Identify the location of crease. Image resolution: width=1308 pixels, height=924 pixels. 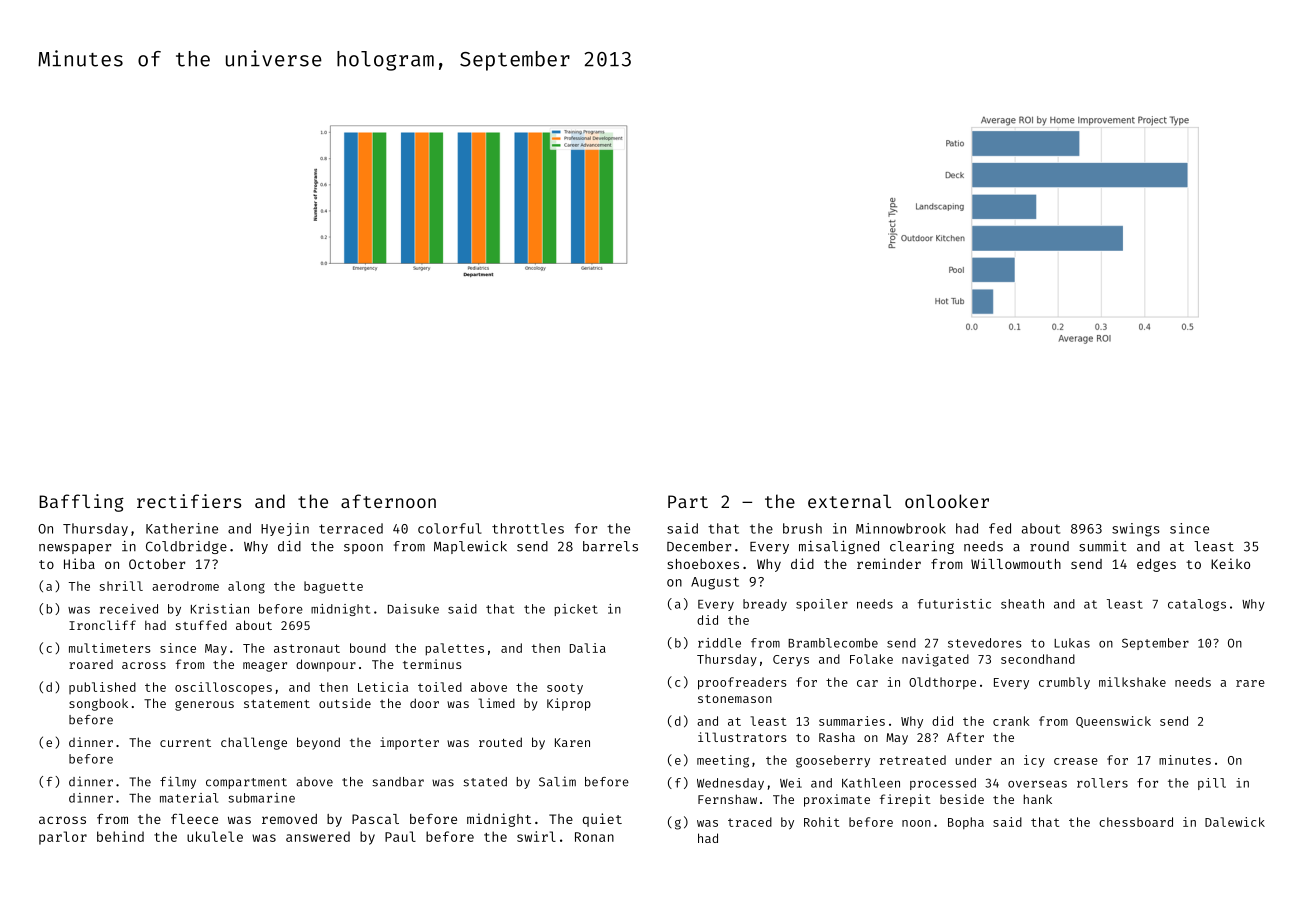
(1076, 761).
